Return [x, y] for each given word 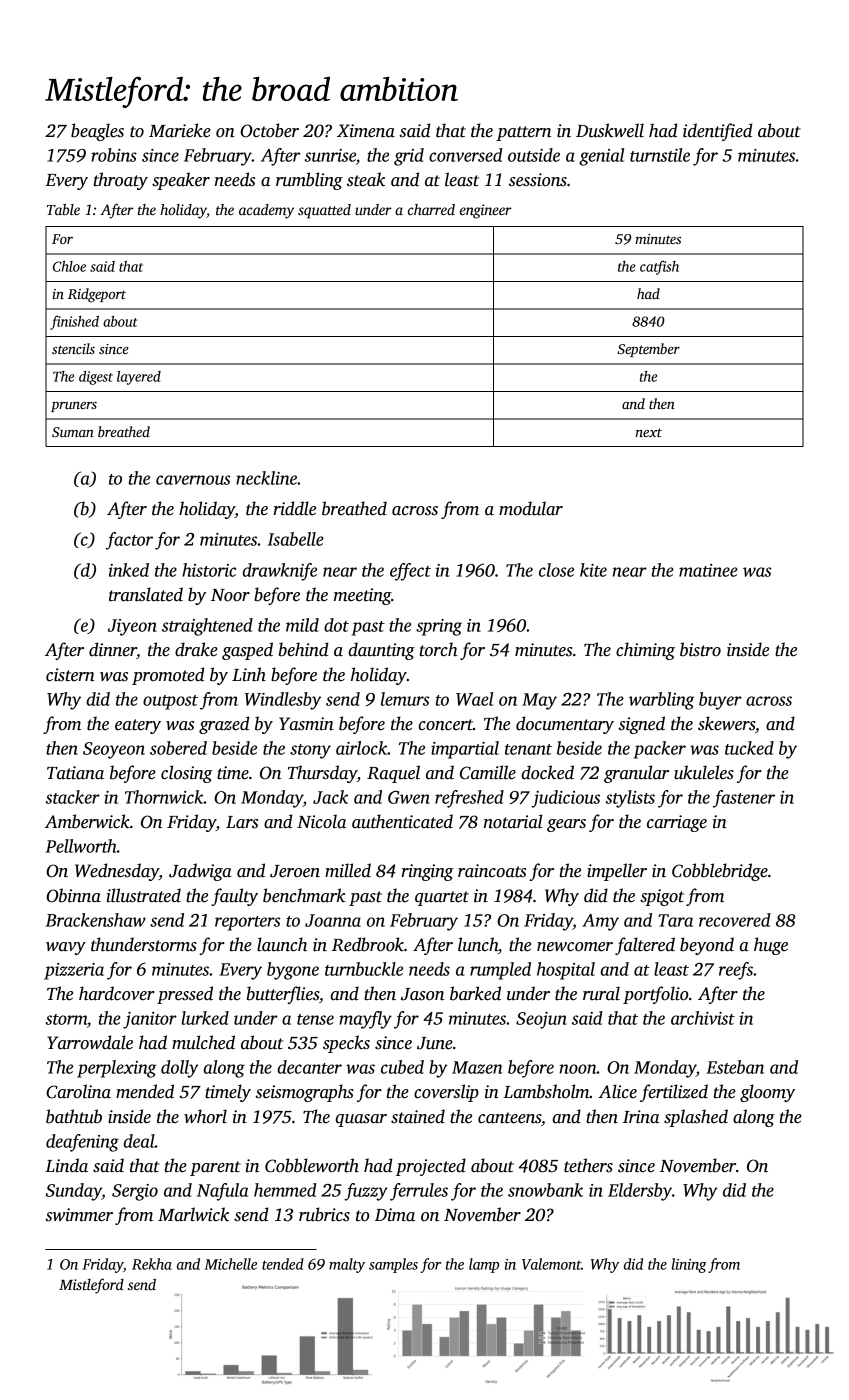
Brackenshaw [96, 920]
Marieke [180, 130]
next [648, 432]
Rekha [152, 1264]
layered [139, 378]
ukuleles [704, 772]
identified [717, 132]
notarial [513, 821]
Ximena [366, 131]
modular [531, 508]
